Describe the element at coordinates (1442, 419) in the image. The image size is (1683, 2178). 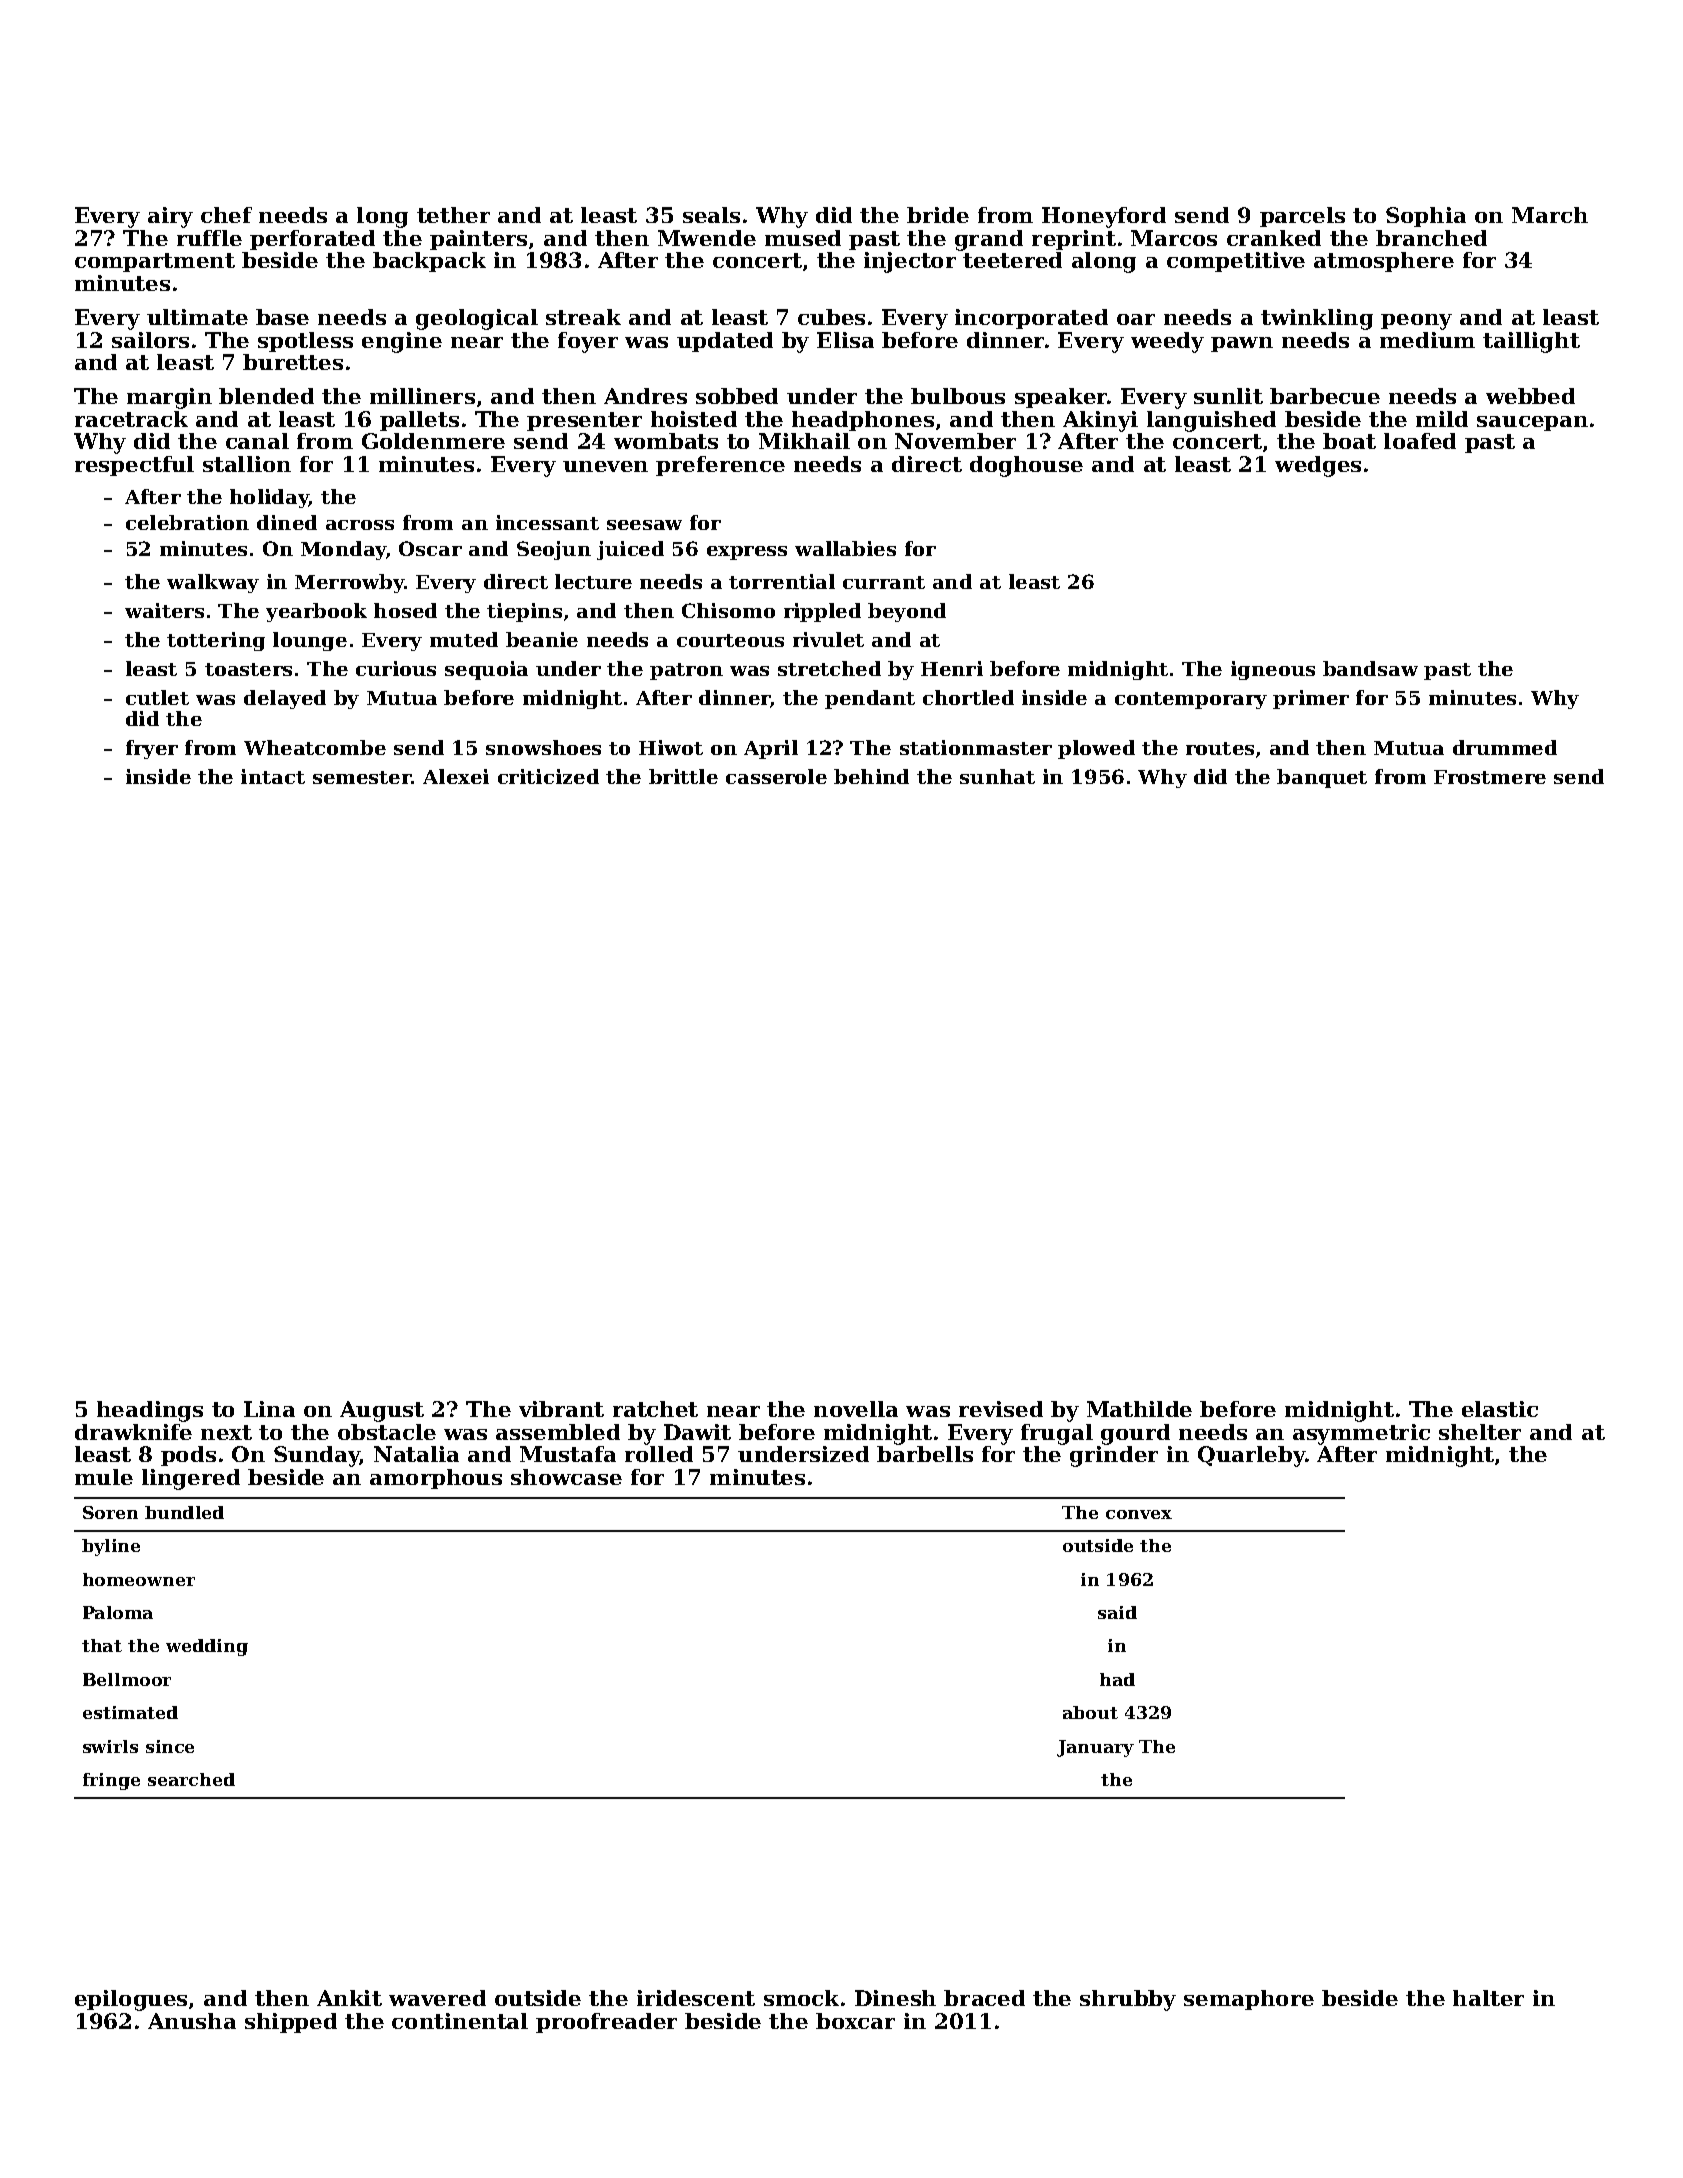
I see `mild` at that location.
